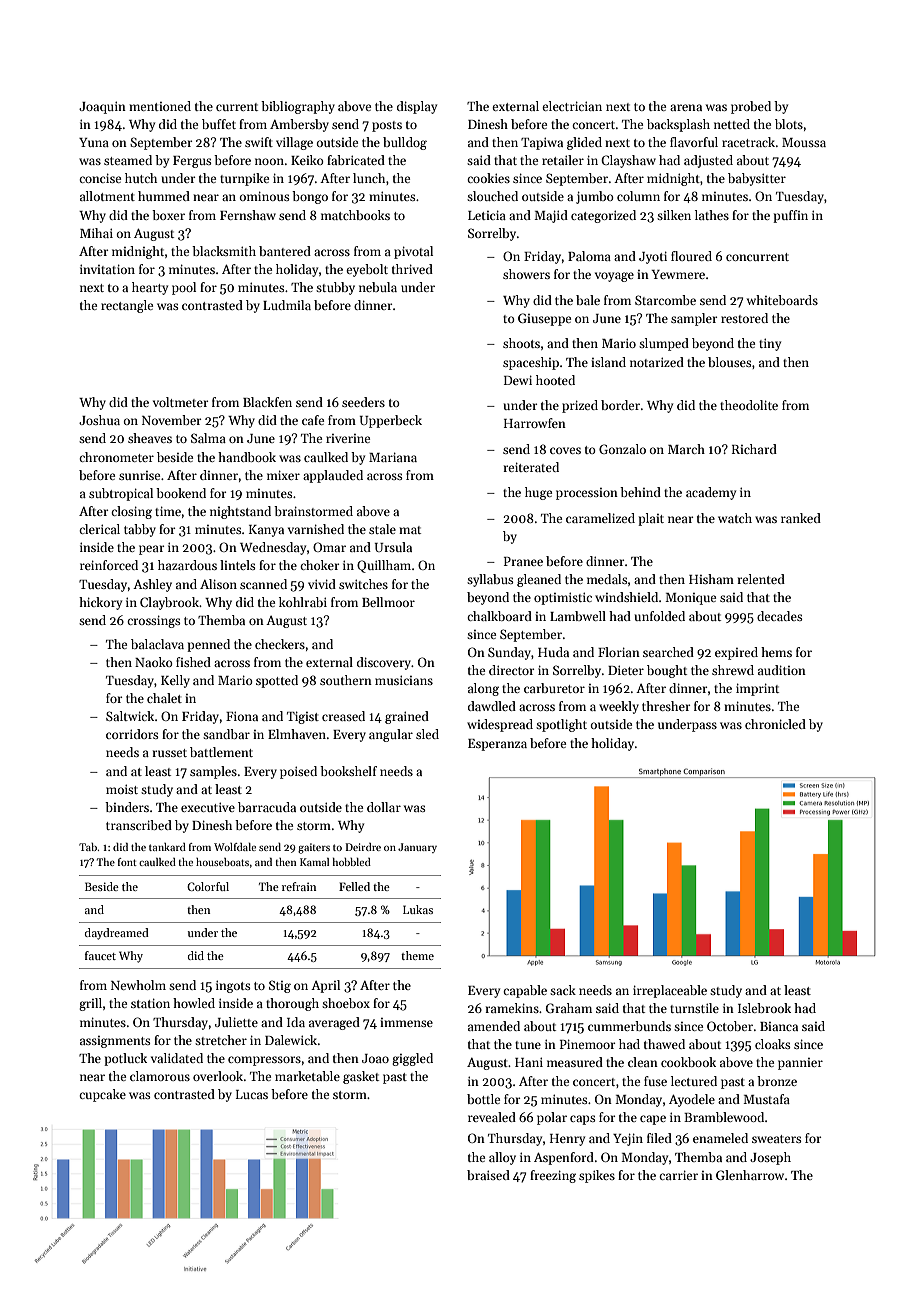  Describe the element at coordinates (535, 423) in the screenshot. I see `Harrowfen` at that location.
